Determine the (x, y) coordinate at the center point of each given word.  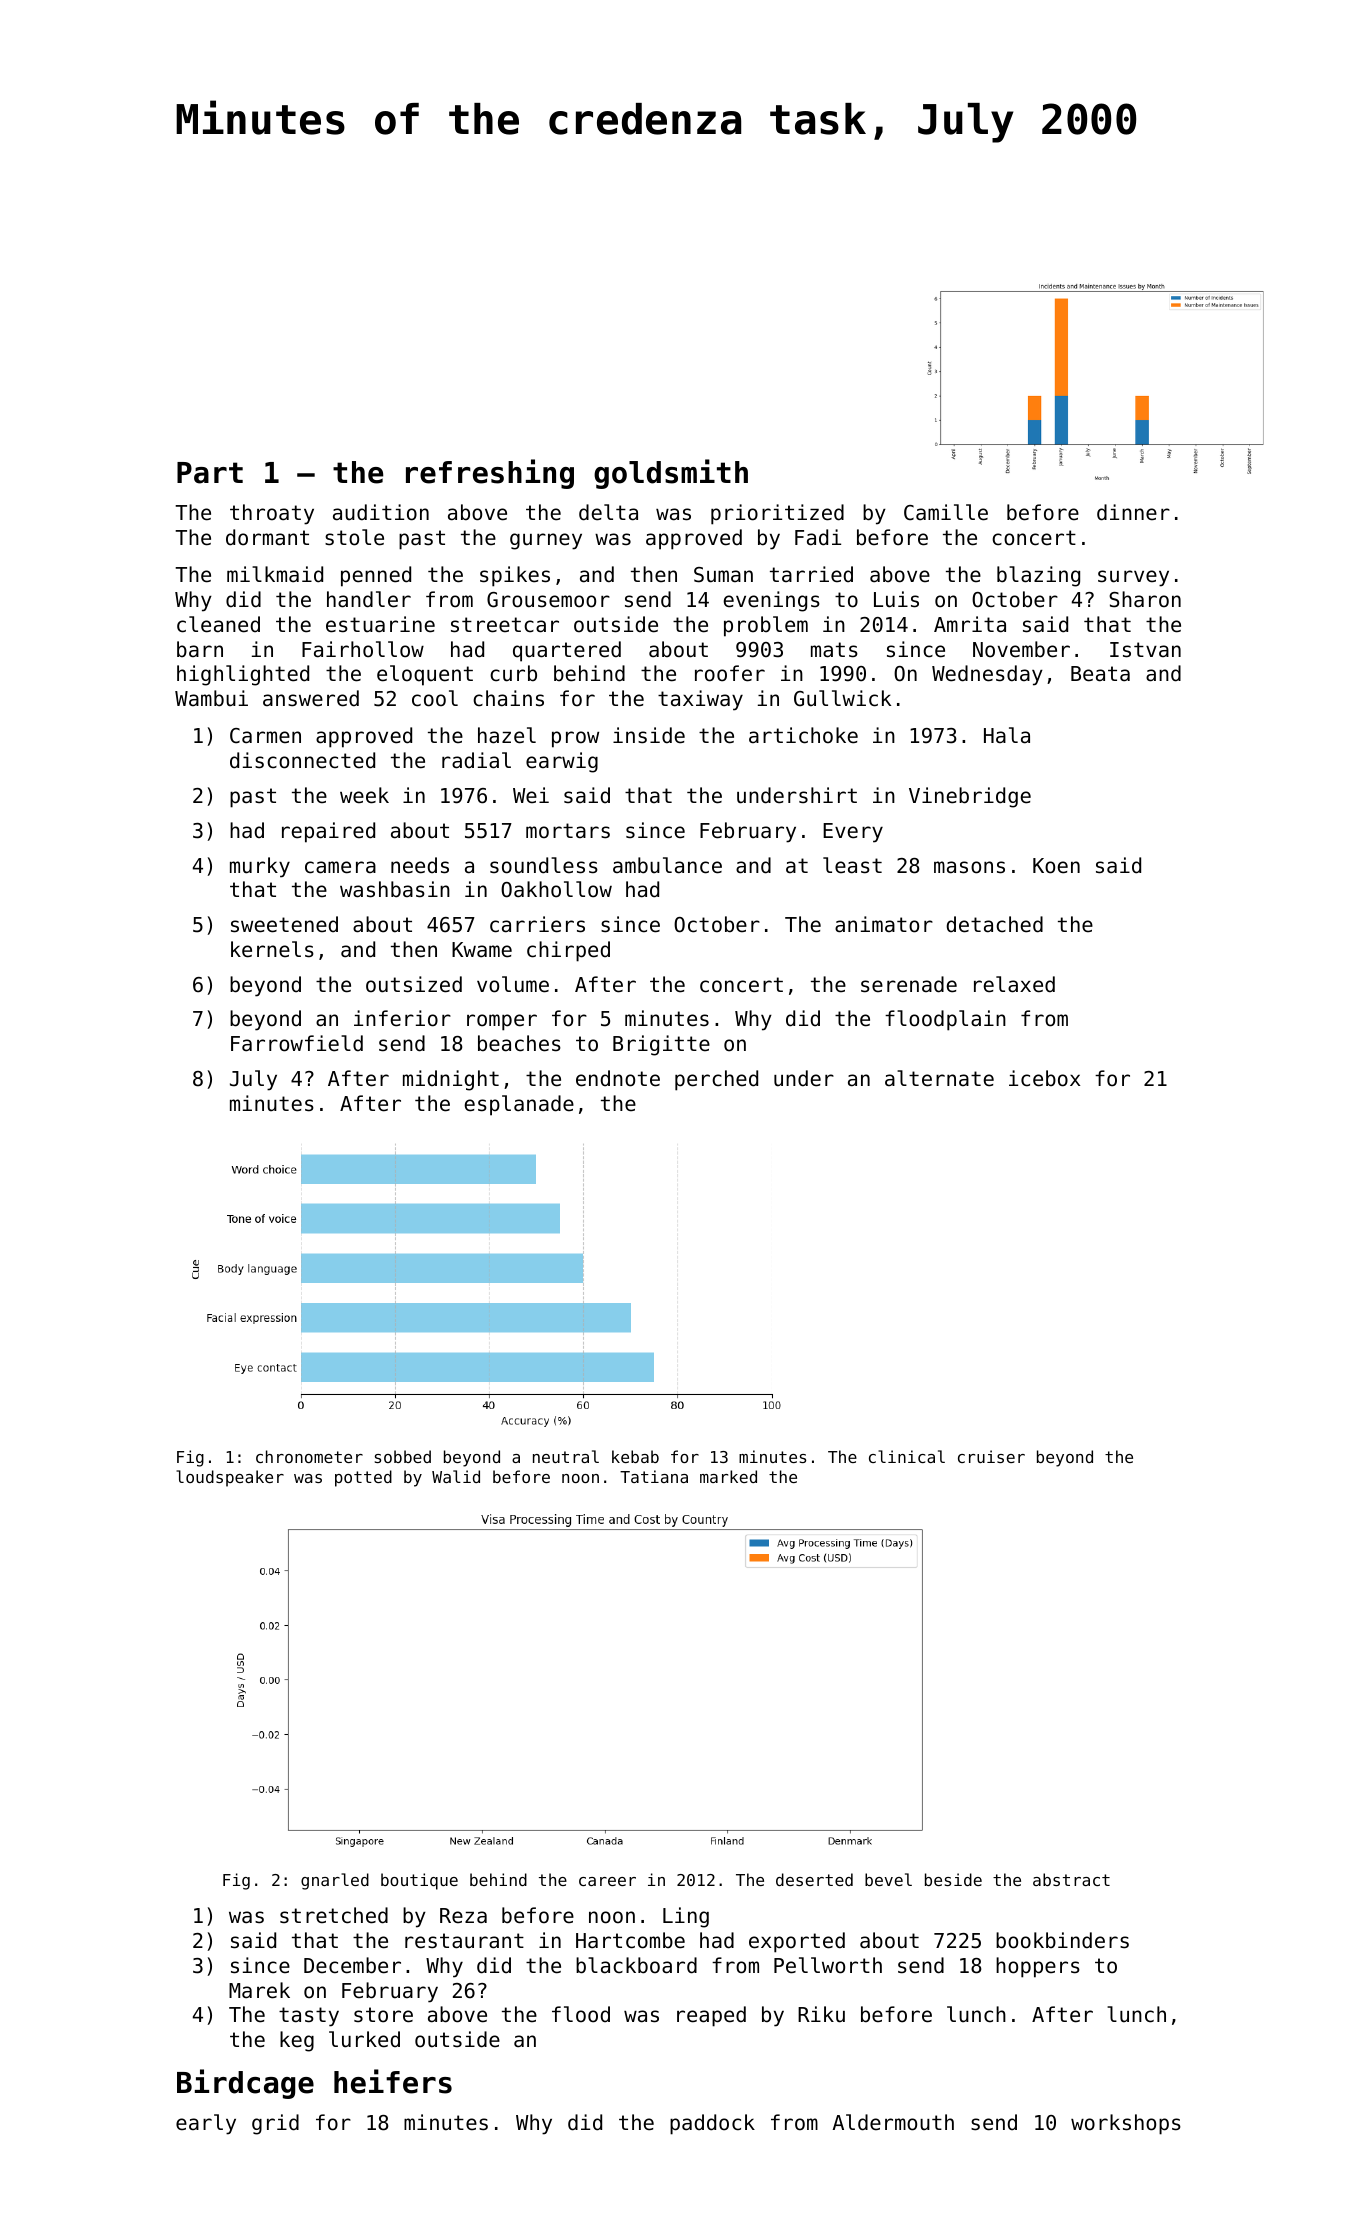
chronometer (309, 1456)
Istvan (1145, 650)
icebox (1044, 1078)
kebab (635, 1456)
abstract (1071, 1879)
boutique (419, 1881)
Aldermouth (893, 2122)
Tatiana (654, 1476)
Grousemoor (548, 600)
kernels (272, 949)
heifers (393, 2081)
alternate (939, 1078)
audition (381, 512)
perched (716, 1080)
